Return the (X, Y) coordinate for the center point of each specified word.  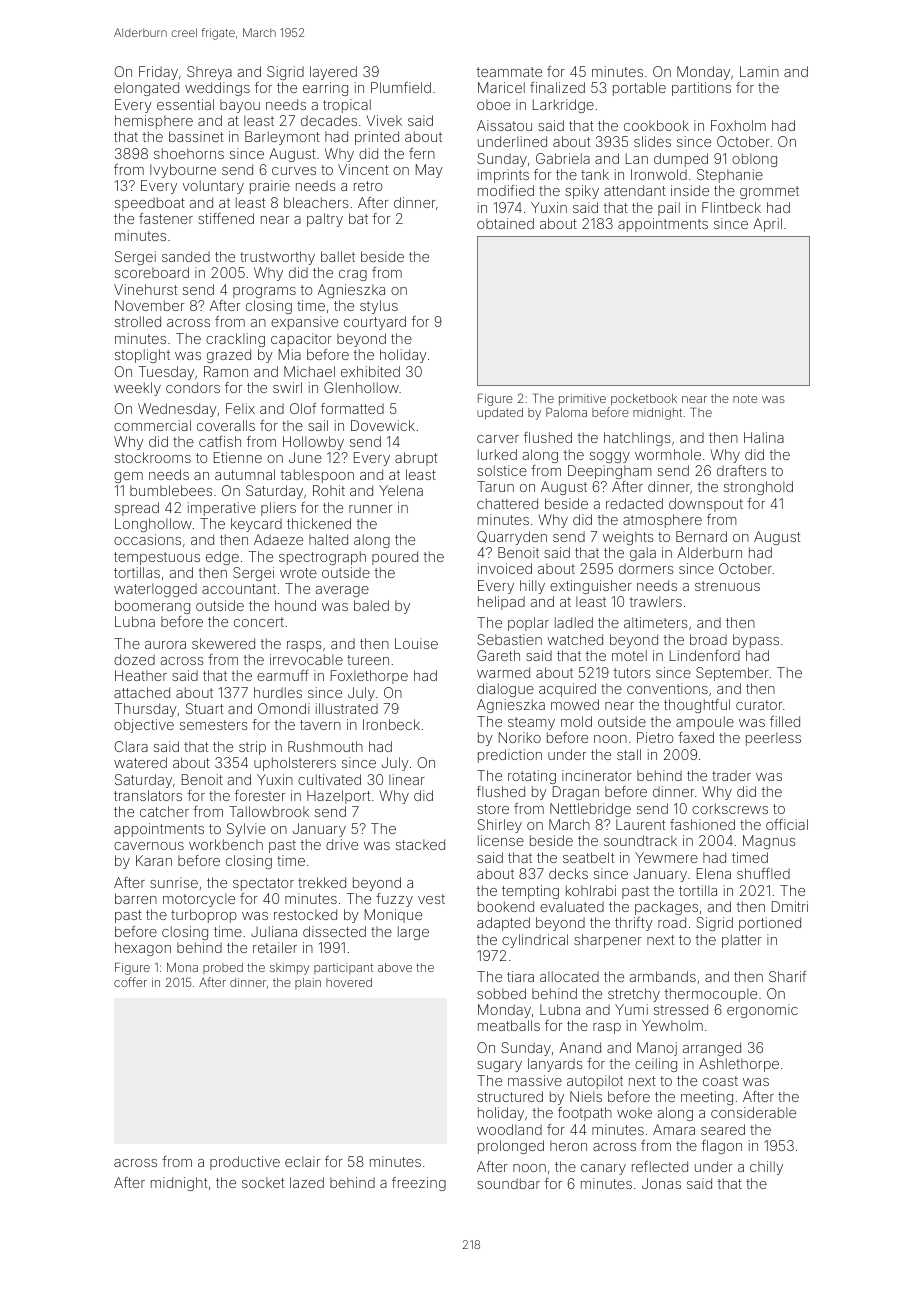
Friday (158, 73)
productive (245, 1163)
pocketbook (644, 400)
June (305, 457)
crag (353, 275)
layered (333, 73)
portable (639, 89)
